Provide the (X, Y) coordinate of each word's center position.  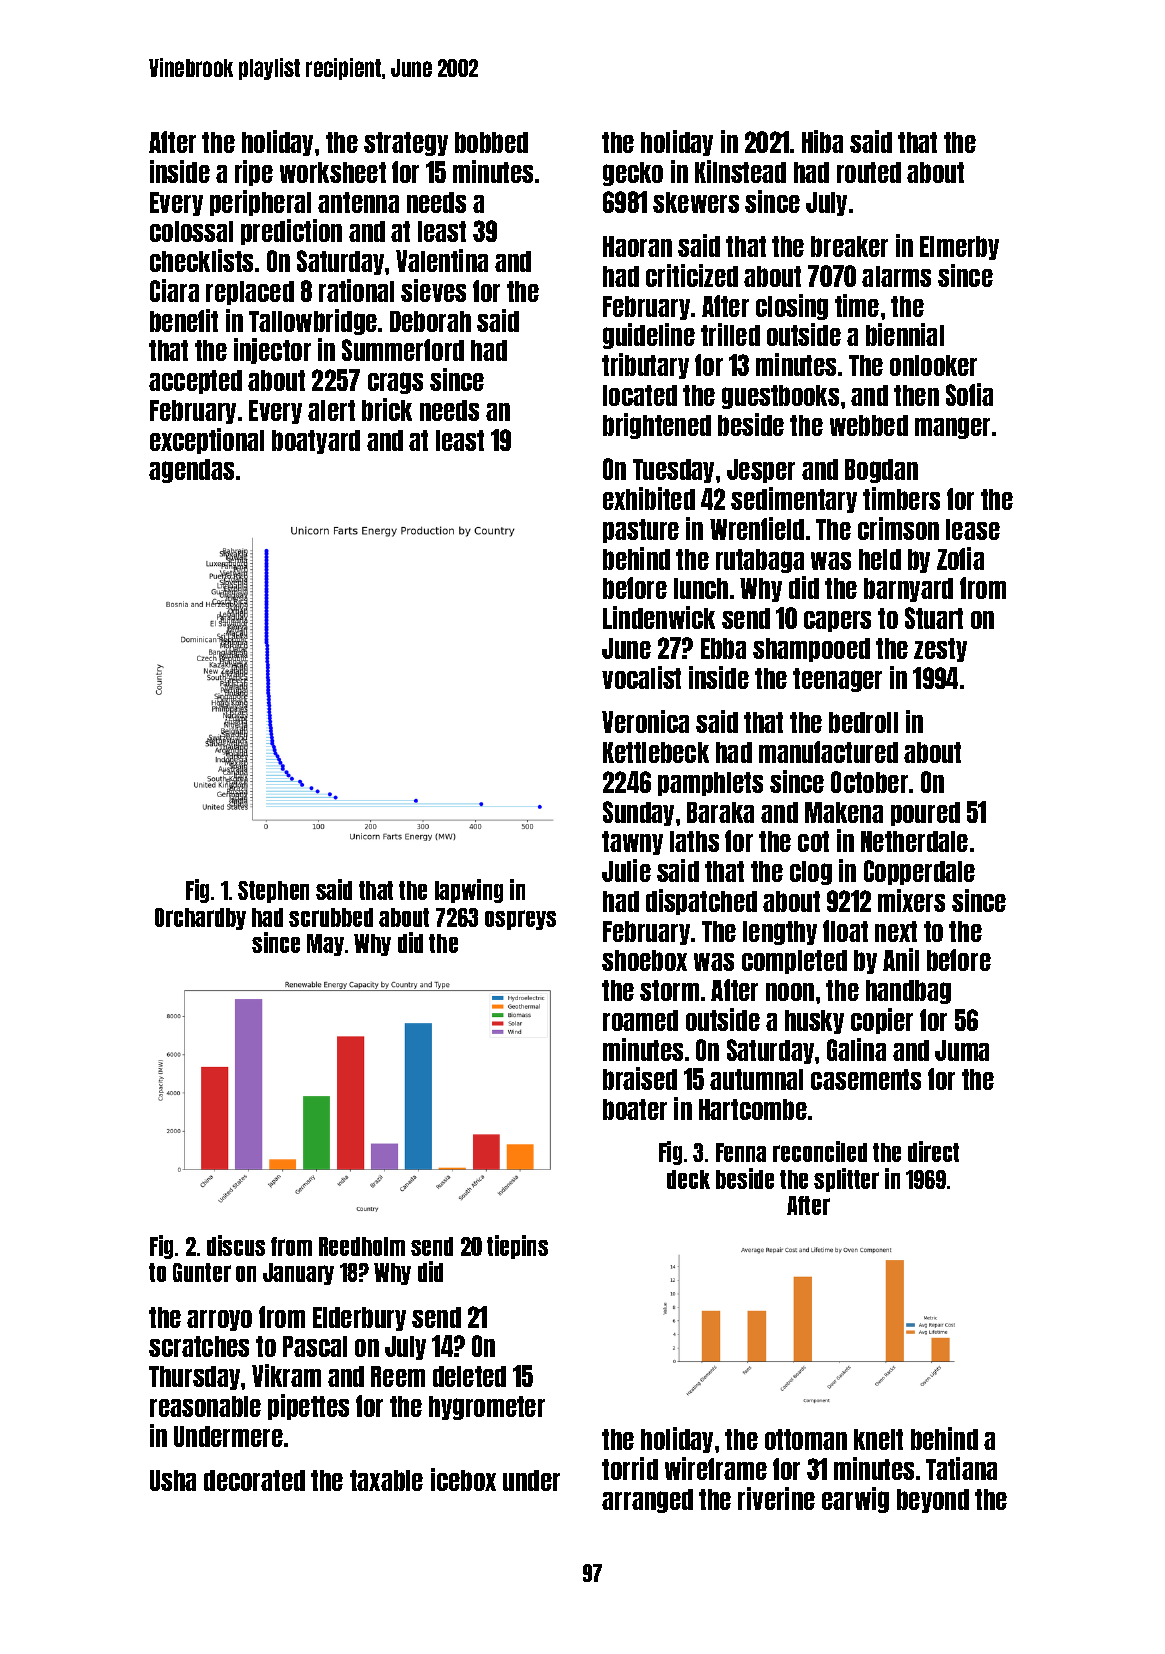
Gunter (202, 1272)
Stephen (273, 892)
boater (635, 1109)
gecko (633, 174)
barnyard (908, 590)
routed (869, 172)
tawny (632, 843)
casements (866, 1079)
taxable (386, 1480)
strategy (406, 144)
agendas (191, 471)
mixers (911, 900)
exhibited (649, 498)
